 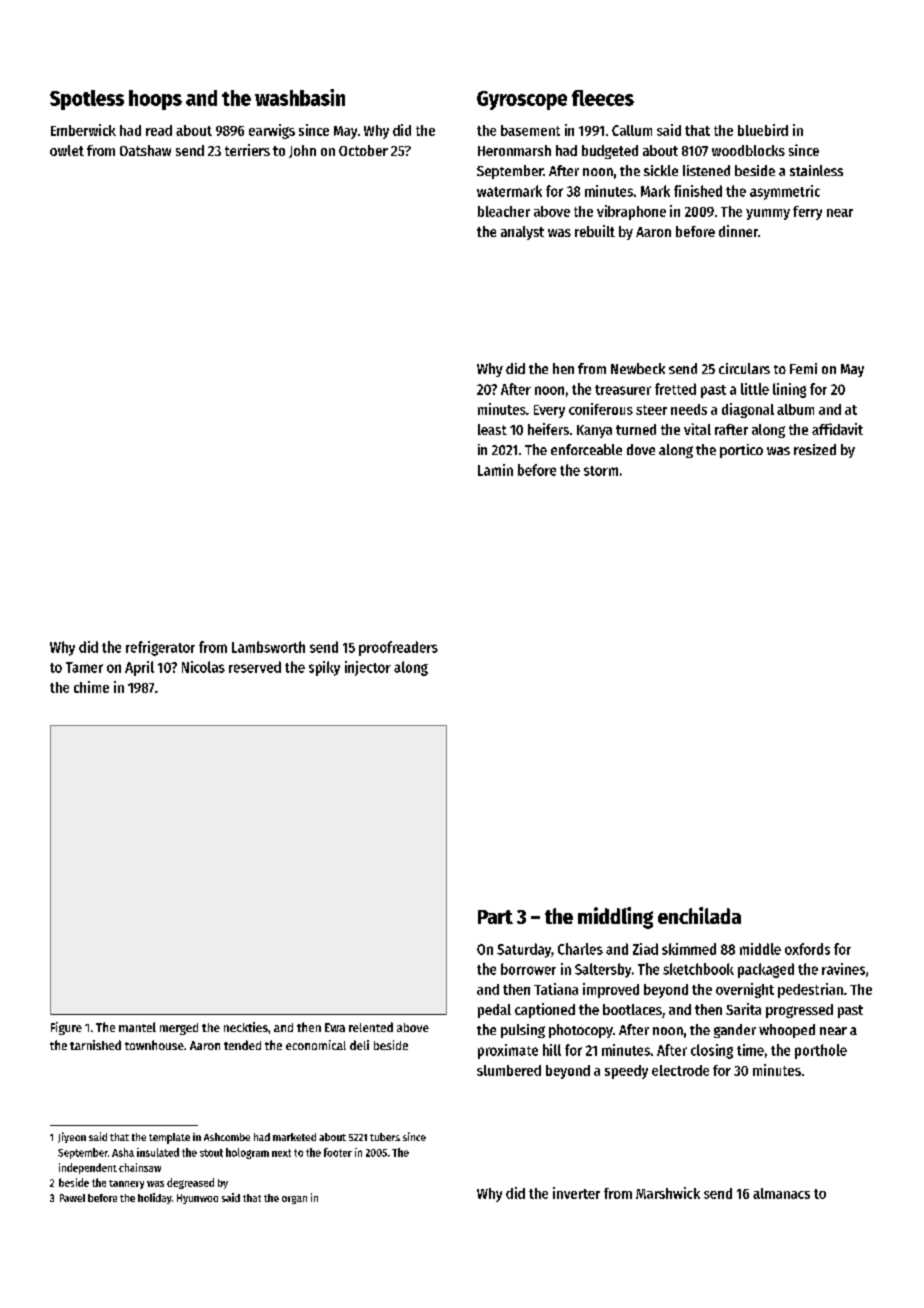 What do you see at coordinates (67, 150) in the screenshot?
I see `owlet` at bounding box center [67, 150].
